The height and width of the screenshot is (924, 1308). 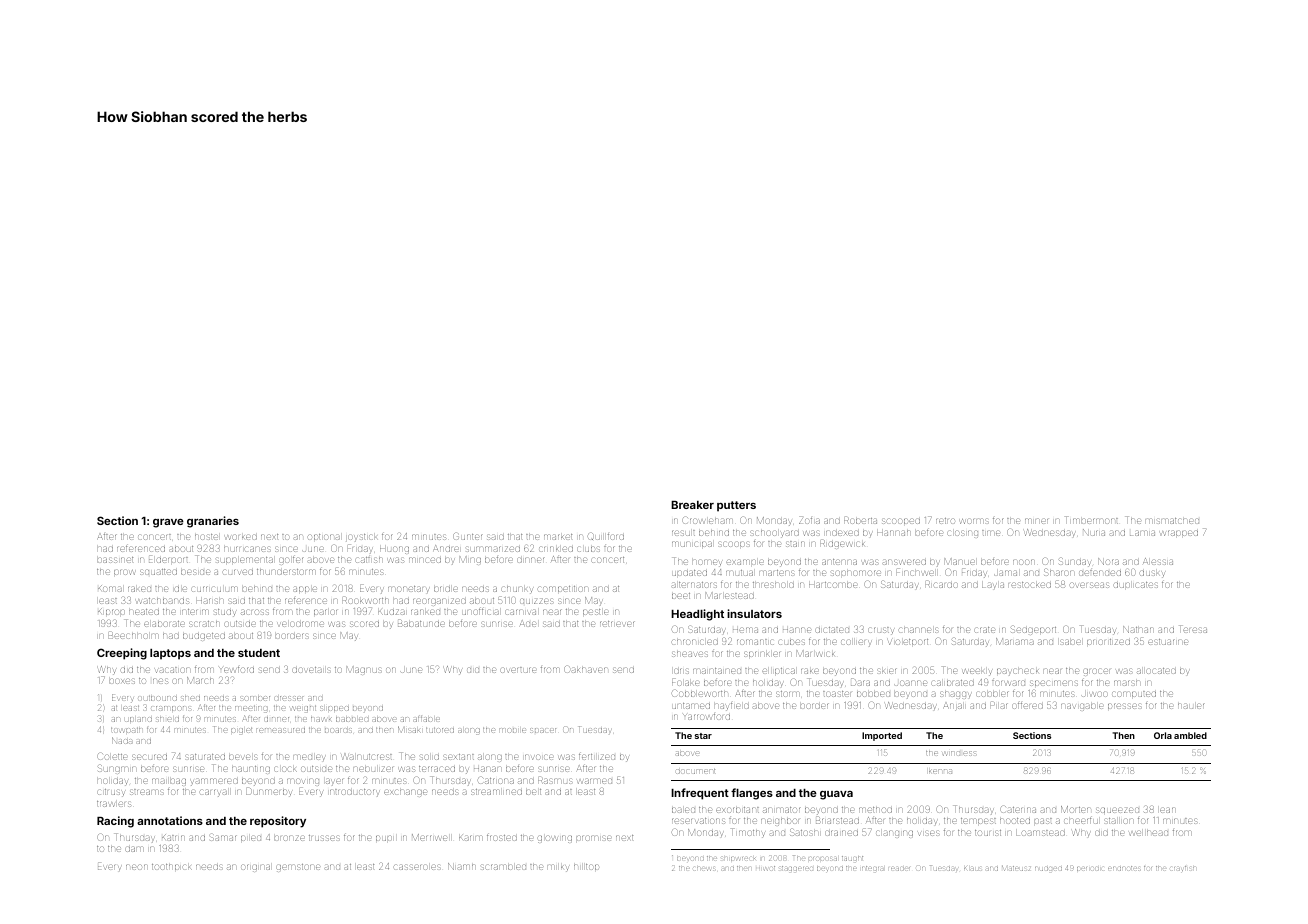 What do you see at coordinates (168, 523) in the screenshot?
I see `grave` at bounding box center [168, 523].
